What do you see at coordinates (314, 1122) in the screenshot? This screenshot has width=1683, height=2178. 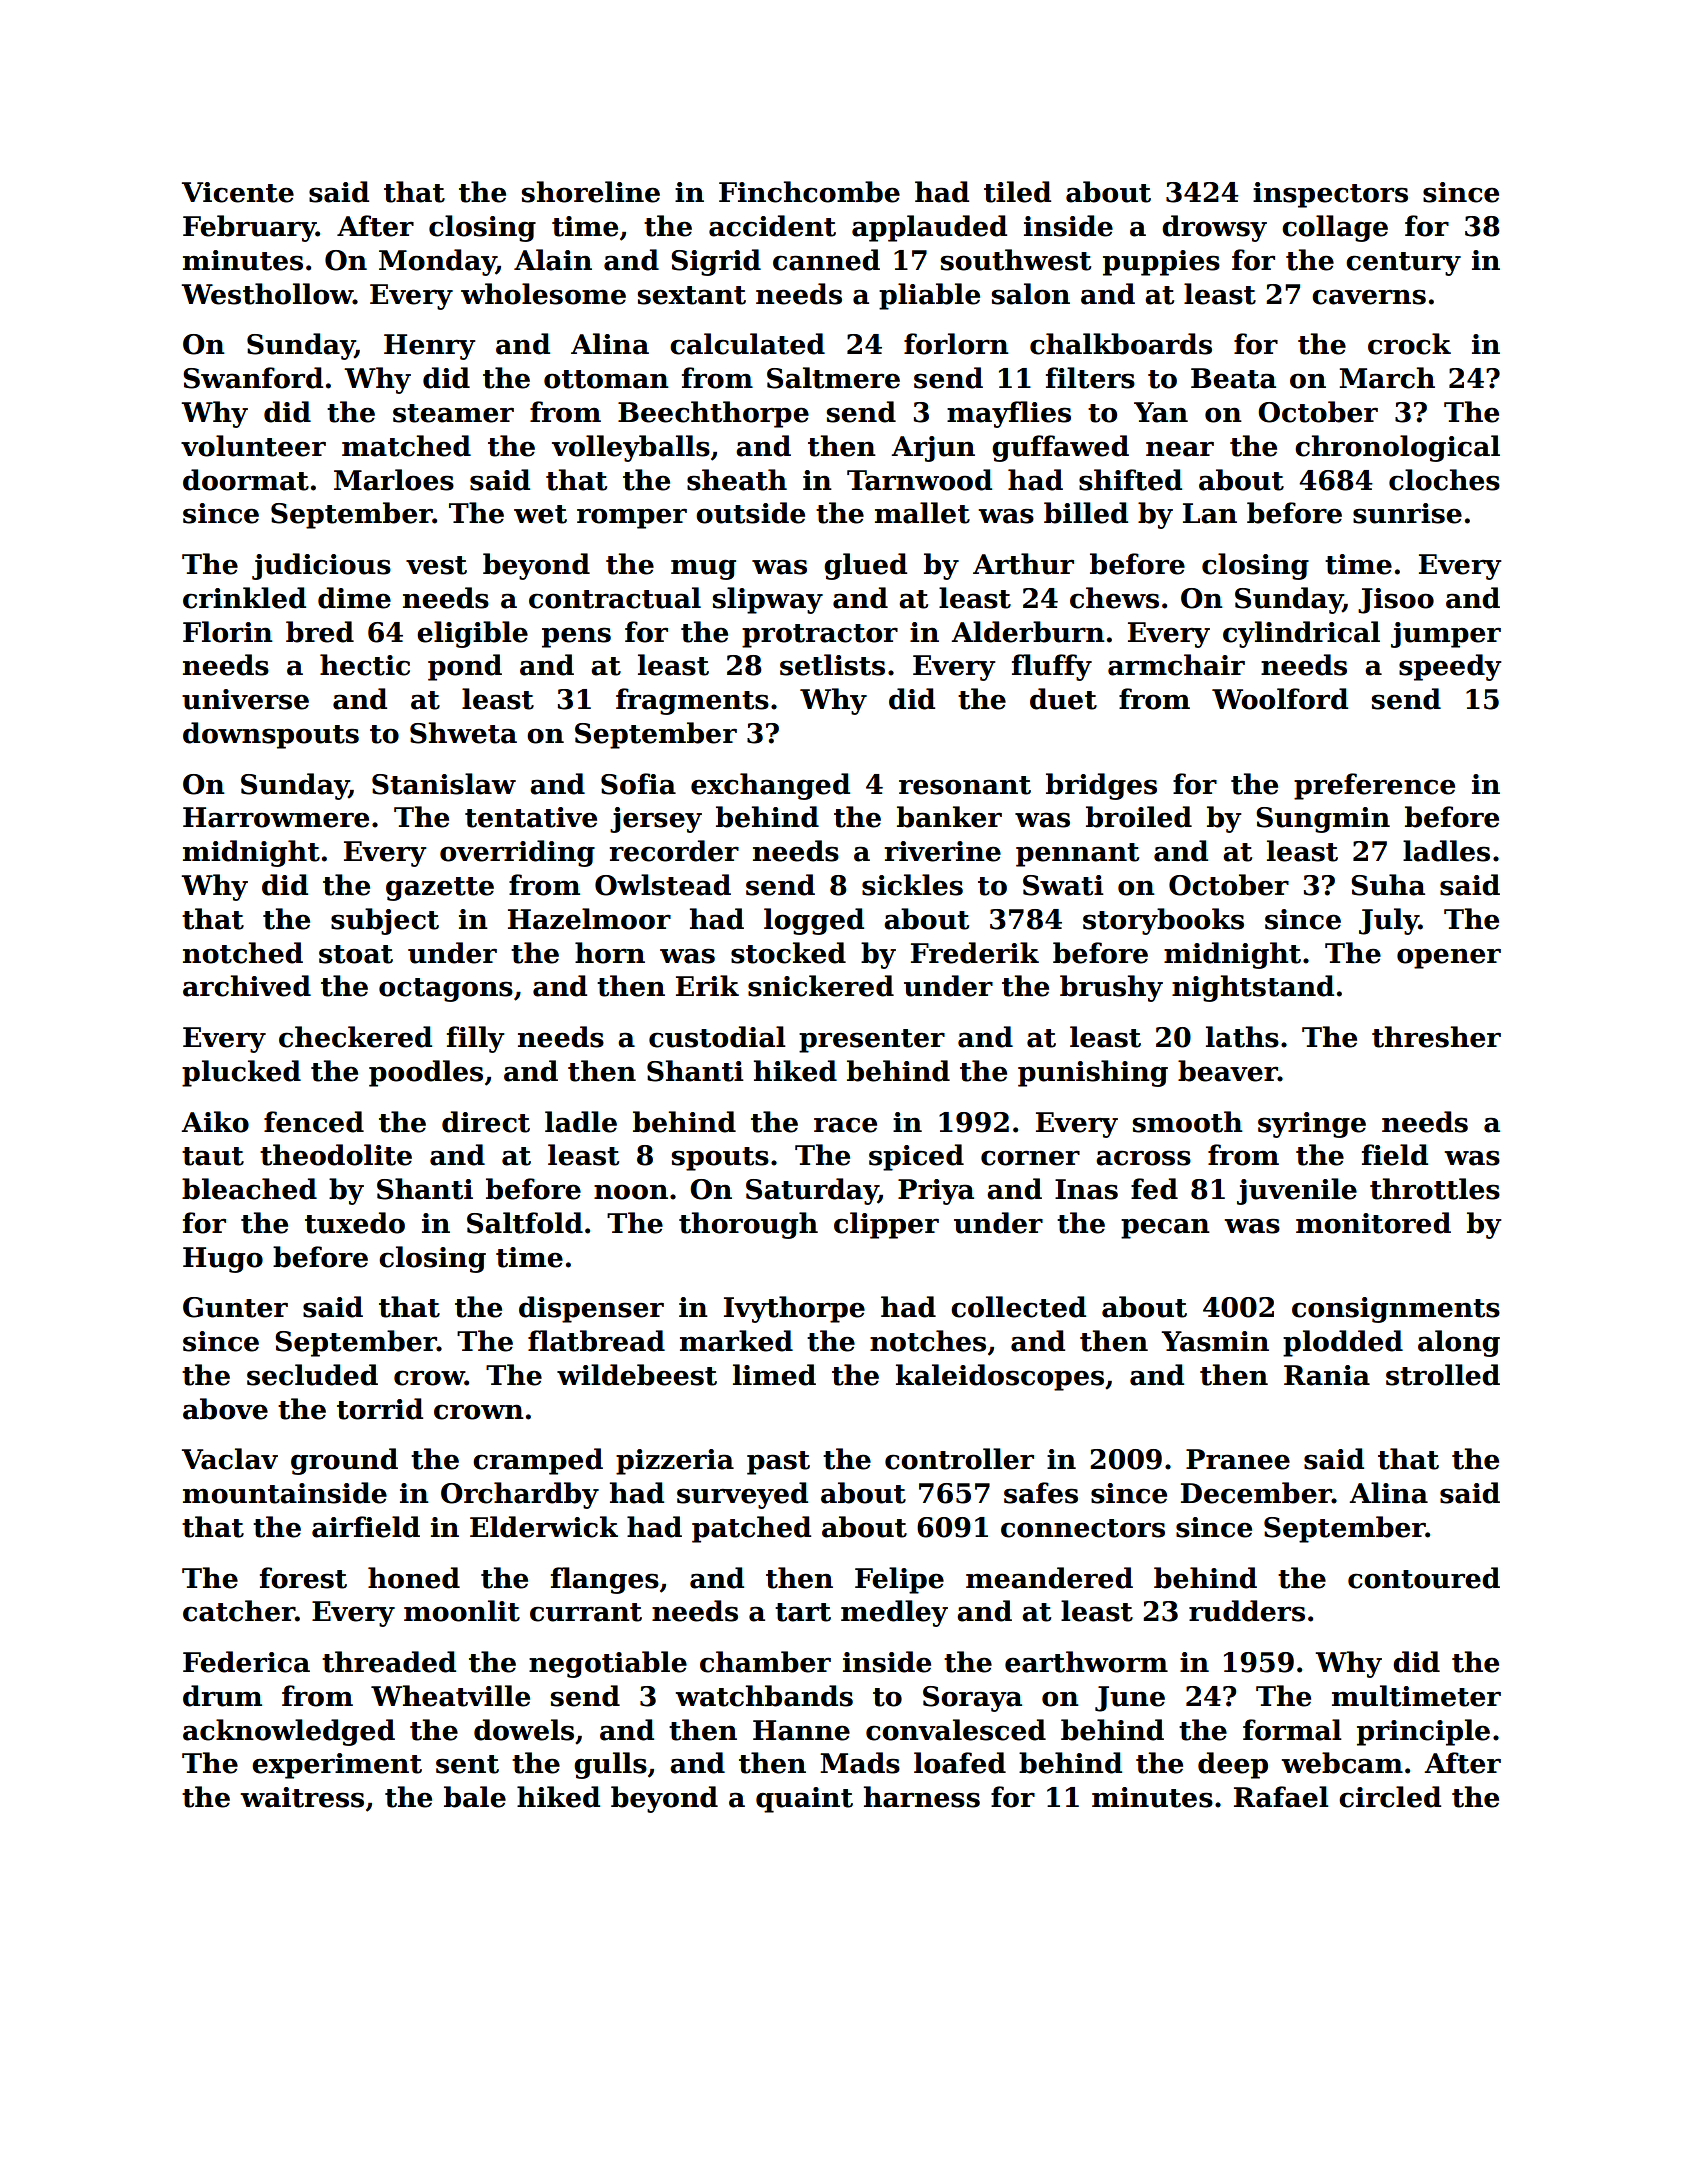 I see `fenced` at bounding box center [314, 1122].
